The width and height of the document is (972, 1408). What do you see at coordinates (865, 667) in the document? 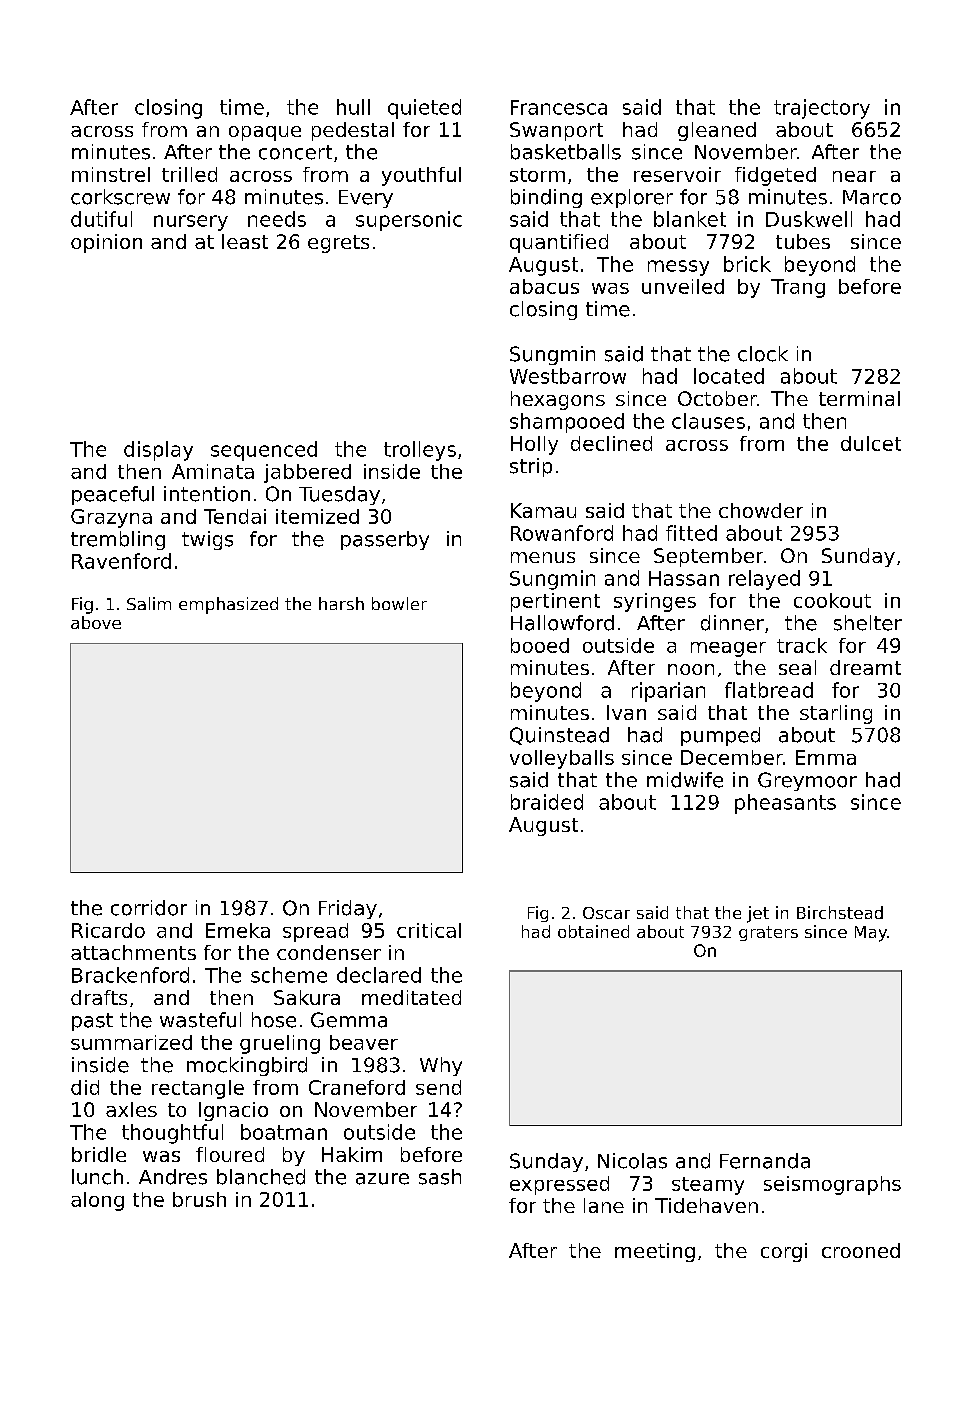
I see `dreamt` at bounding box center [865, 667].
